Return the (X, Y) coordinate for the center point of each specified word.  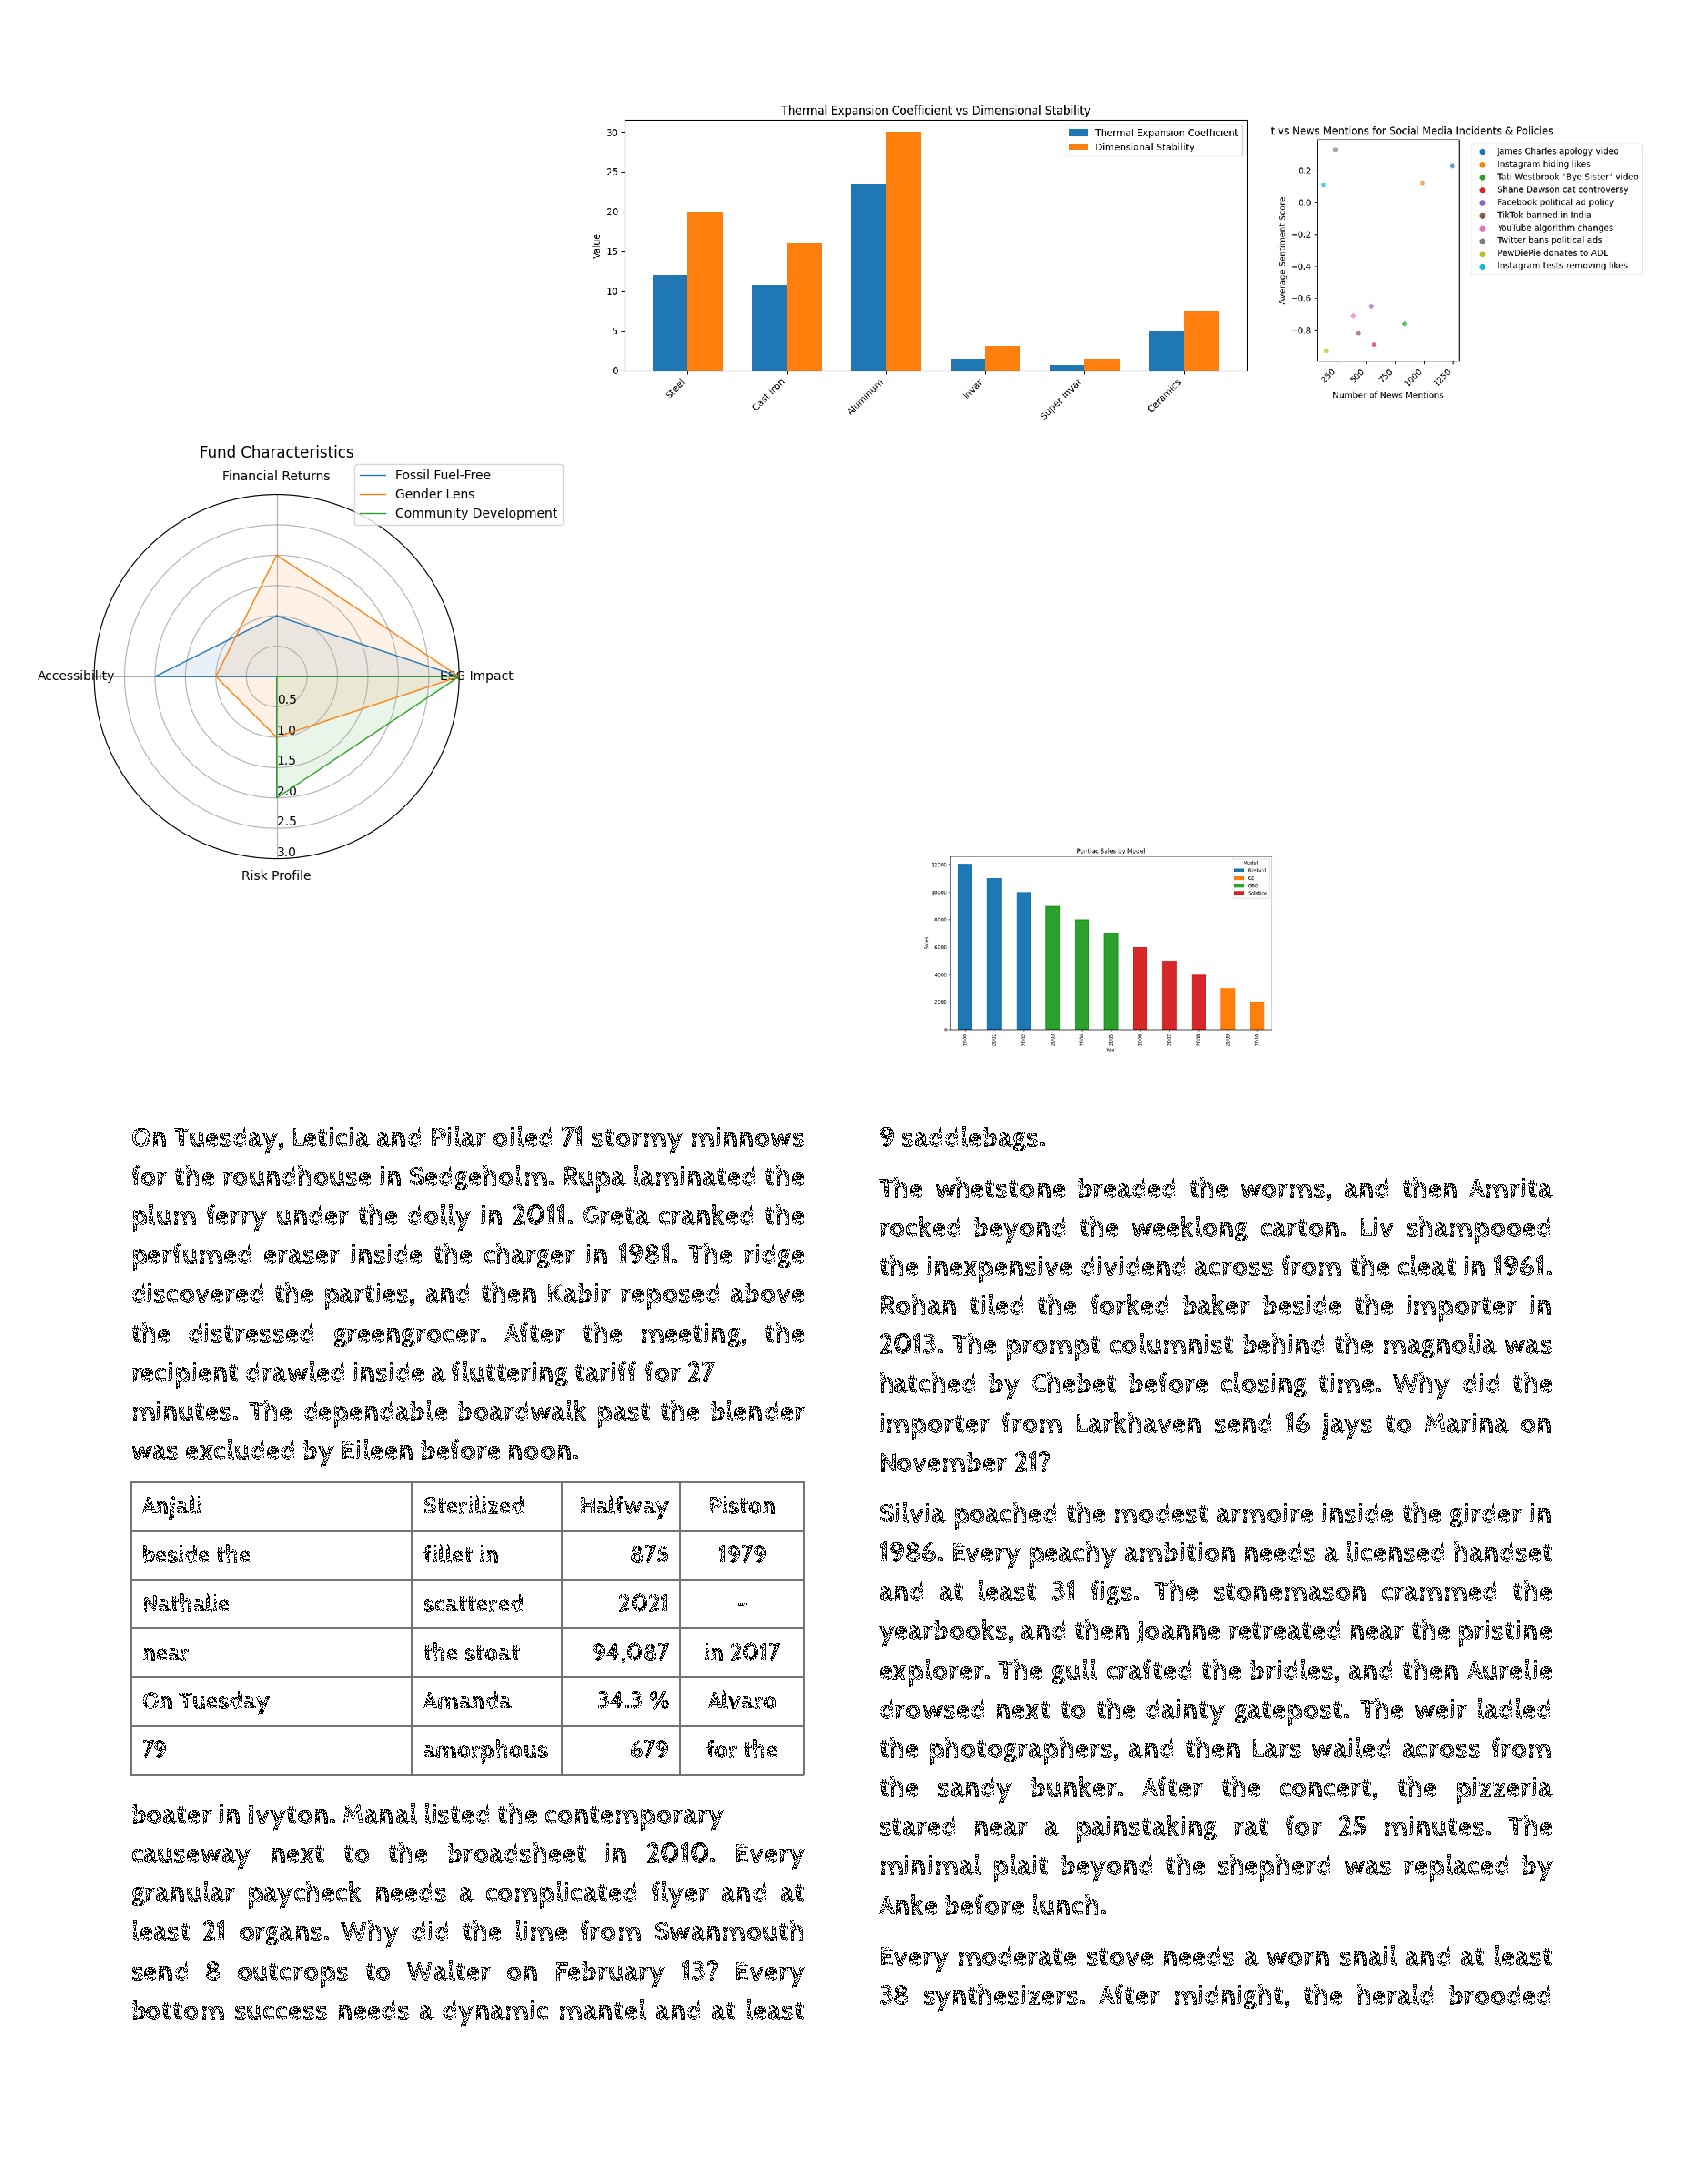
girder (1486, 1515)
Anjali (171, 1507)
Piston (742, 1505)
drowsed (932, 1709)
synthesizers (1001, 1998)
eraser (302, 1256)
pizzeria (1505, 1790)
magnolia (1440, 1345)
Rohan (918, 1304)
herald (1395, 1994)
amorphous (486, 1751)
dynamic (495, 2013)
